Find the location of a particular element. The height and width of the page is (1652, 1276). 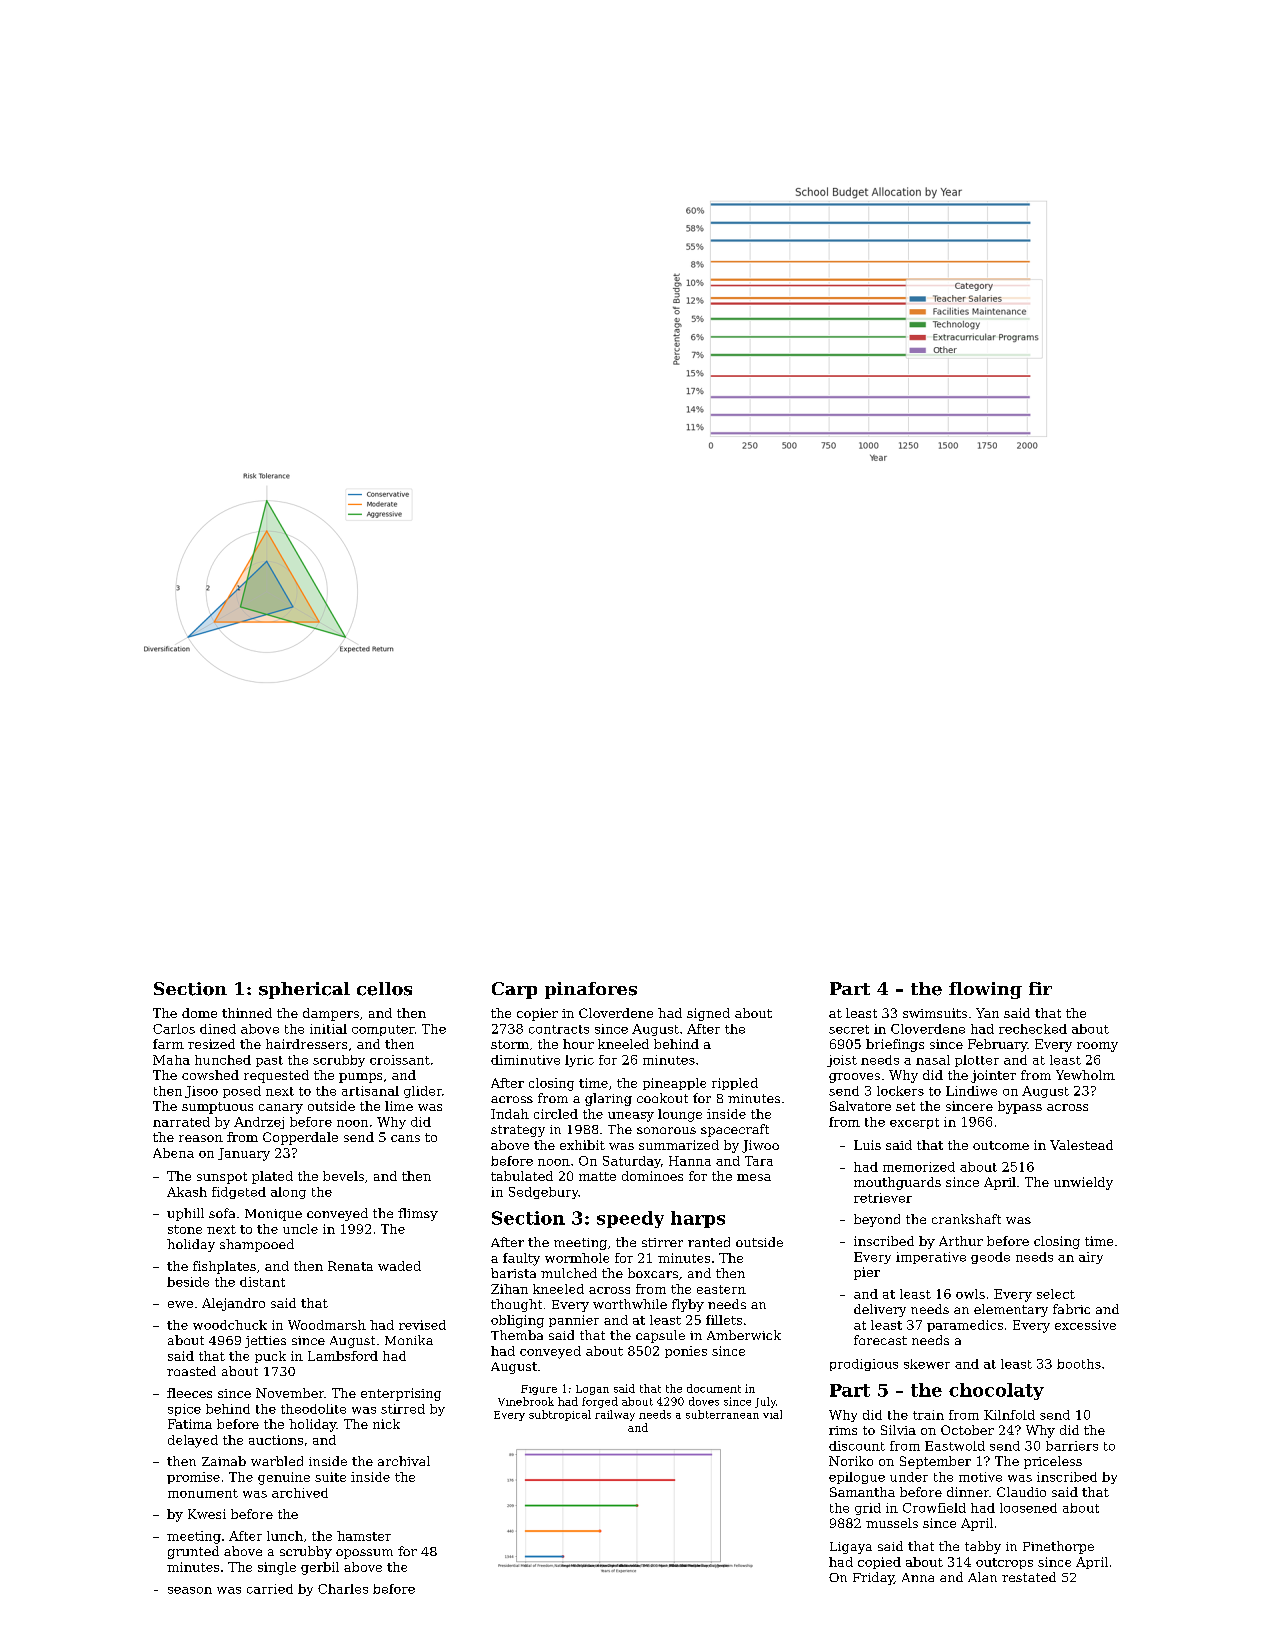

restated is located at coordinates (1029, 1577).
